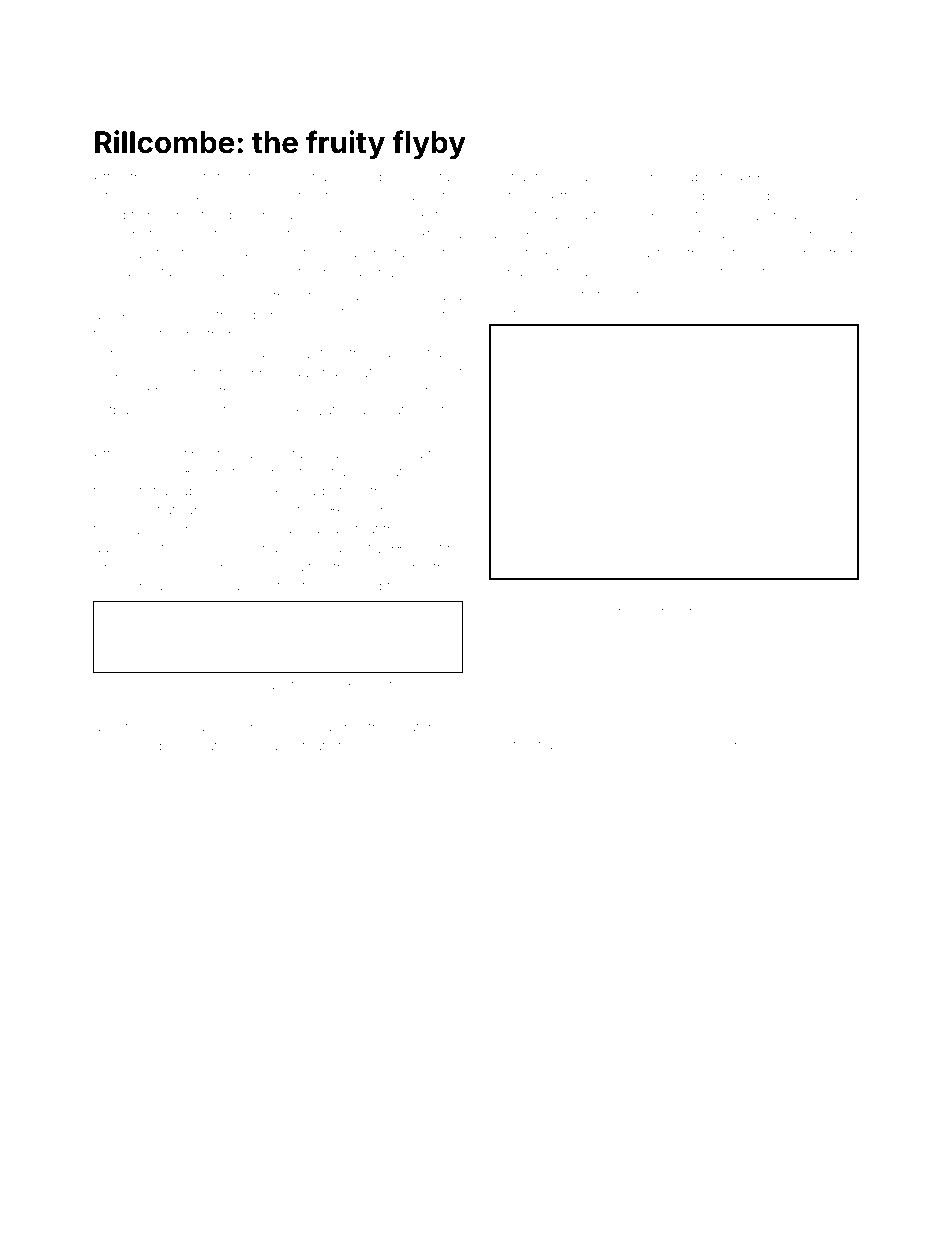 The image size is (952, 1233). I want to click on gauged, so click(589, 746).
